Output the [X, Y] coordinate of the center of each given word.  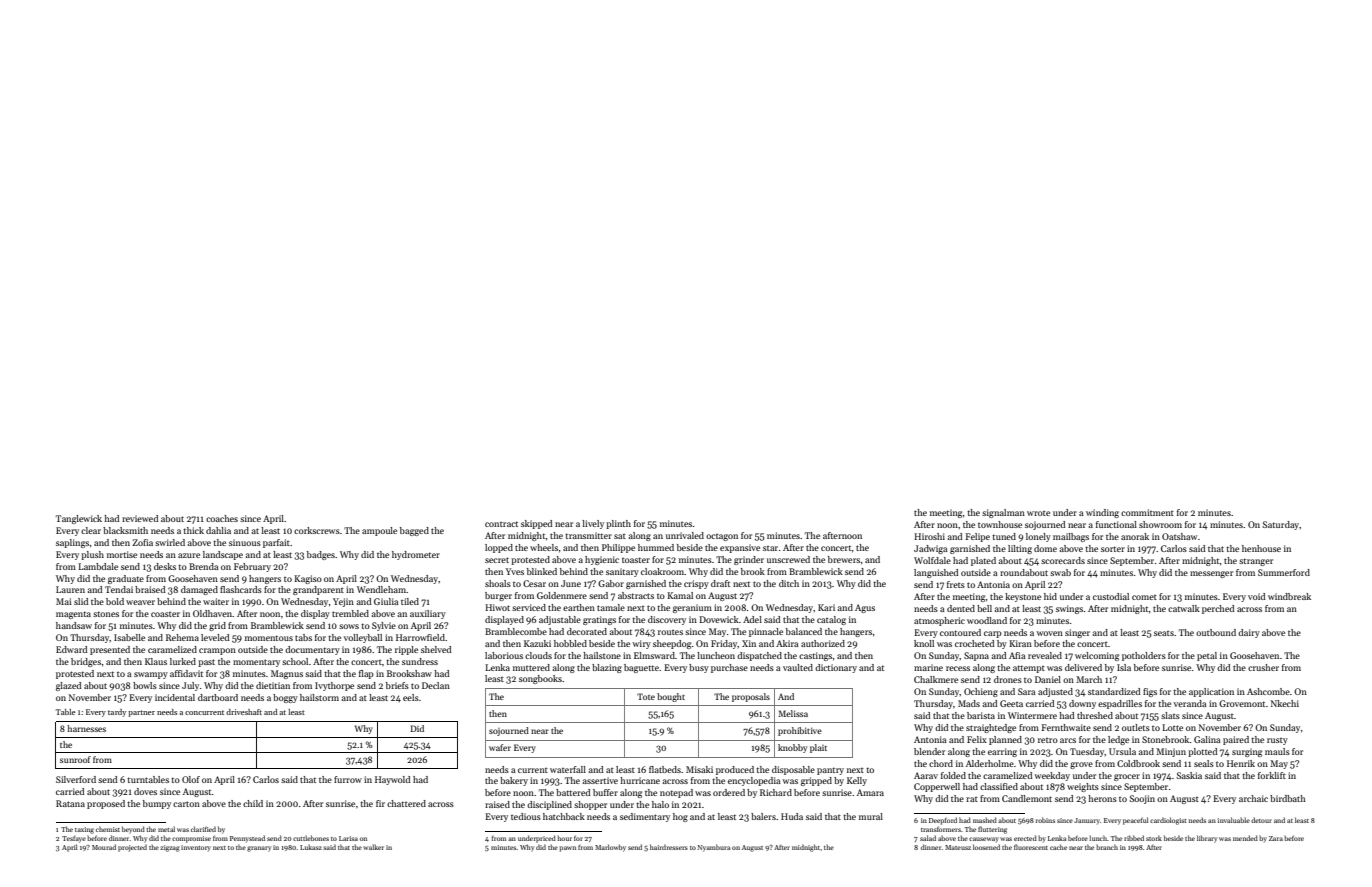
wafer [500, 747]
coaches [222, 518]
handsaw [74, 625]
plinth [618, 524]
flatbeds [665, 769]
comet [1144, 597]
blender [929, 751]
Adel [752, 619]
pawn [568, 849]
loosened [986, 847]
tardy [117, 713]
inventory [196, 848]
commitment [1147, 512]
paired [1236, 740]
